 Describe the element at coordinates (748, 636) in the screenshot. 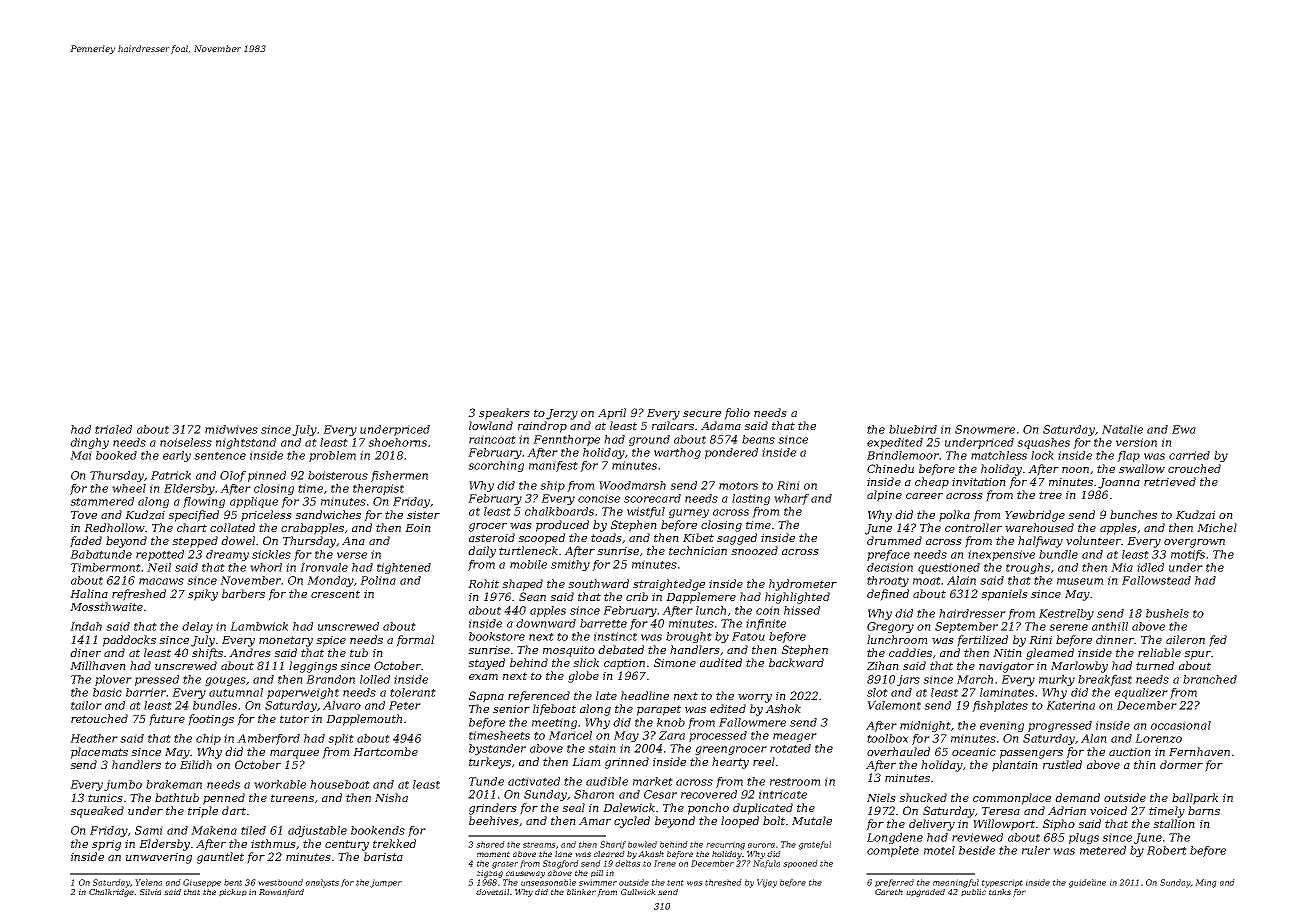

I see `Fatou` at that location.
